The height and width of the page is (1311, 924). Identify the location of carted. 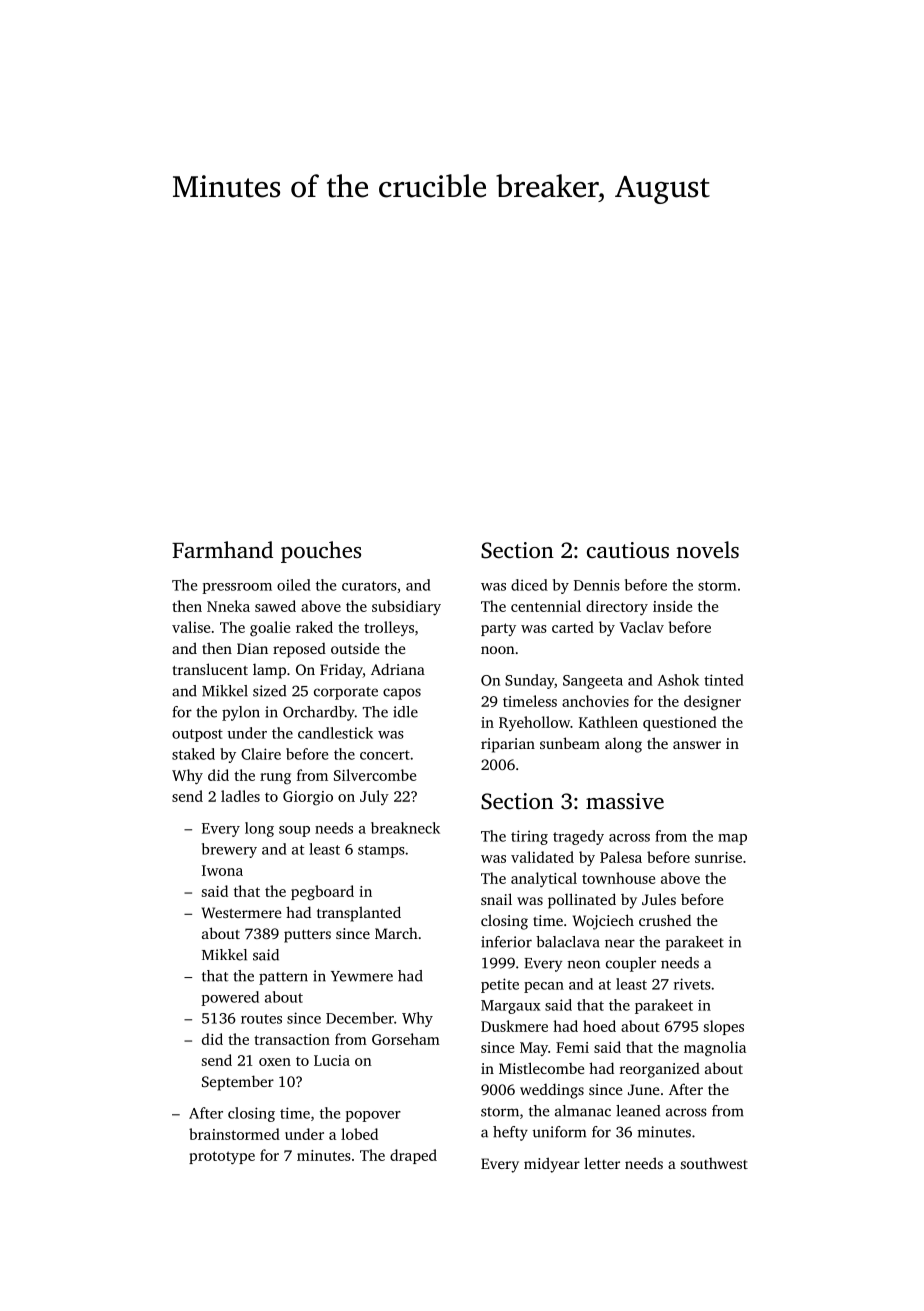
(573, 627).
